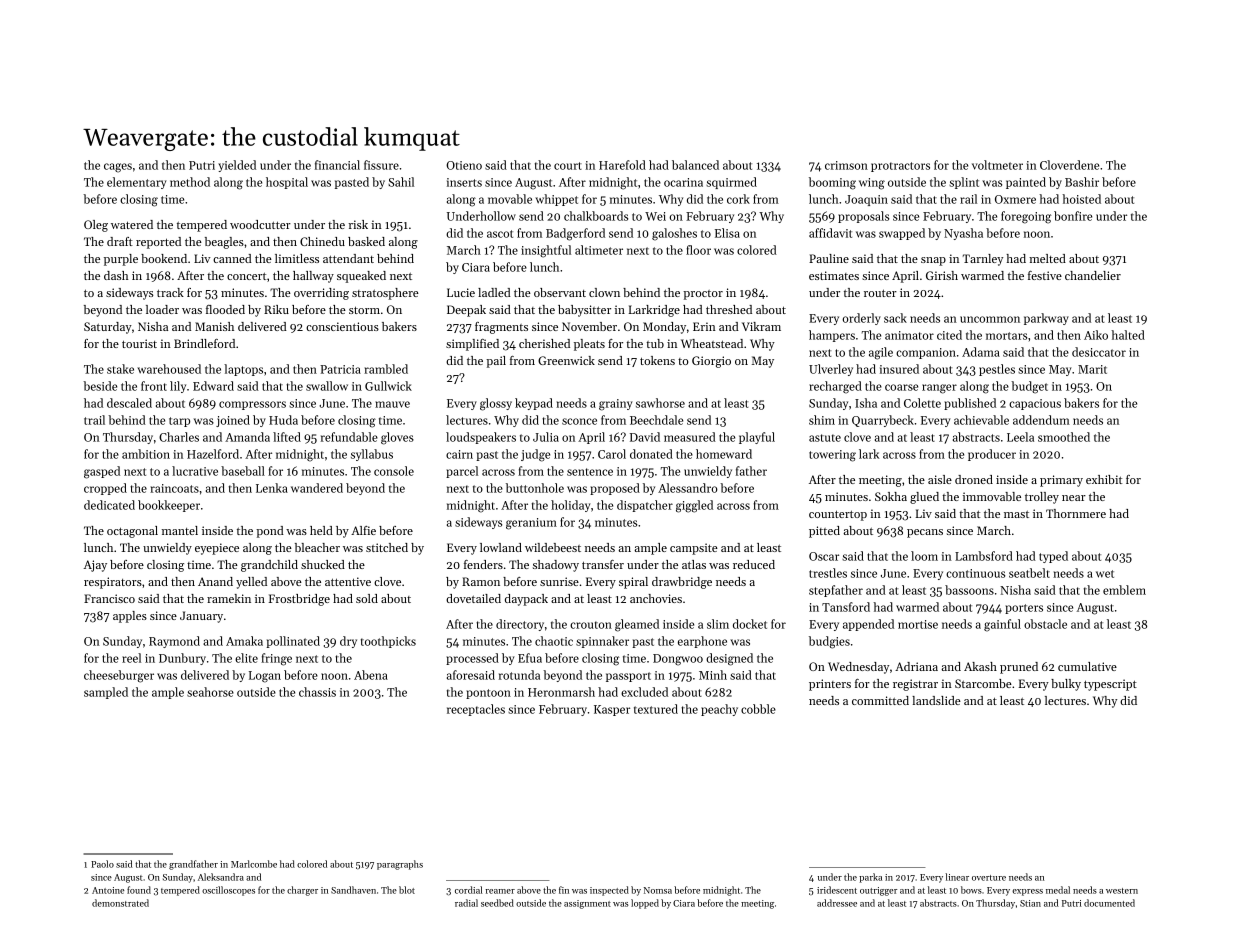 Image resolution: width=1233 pixels, height=952 pixels. I want to click on designed, so click(729, 659).
